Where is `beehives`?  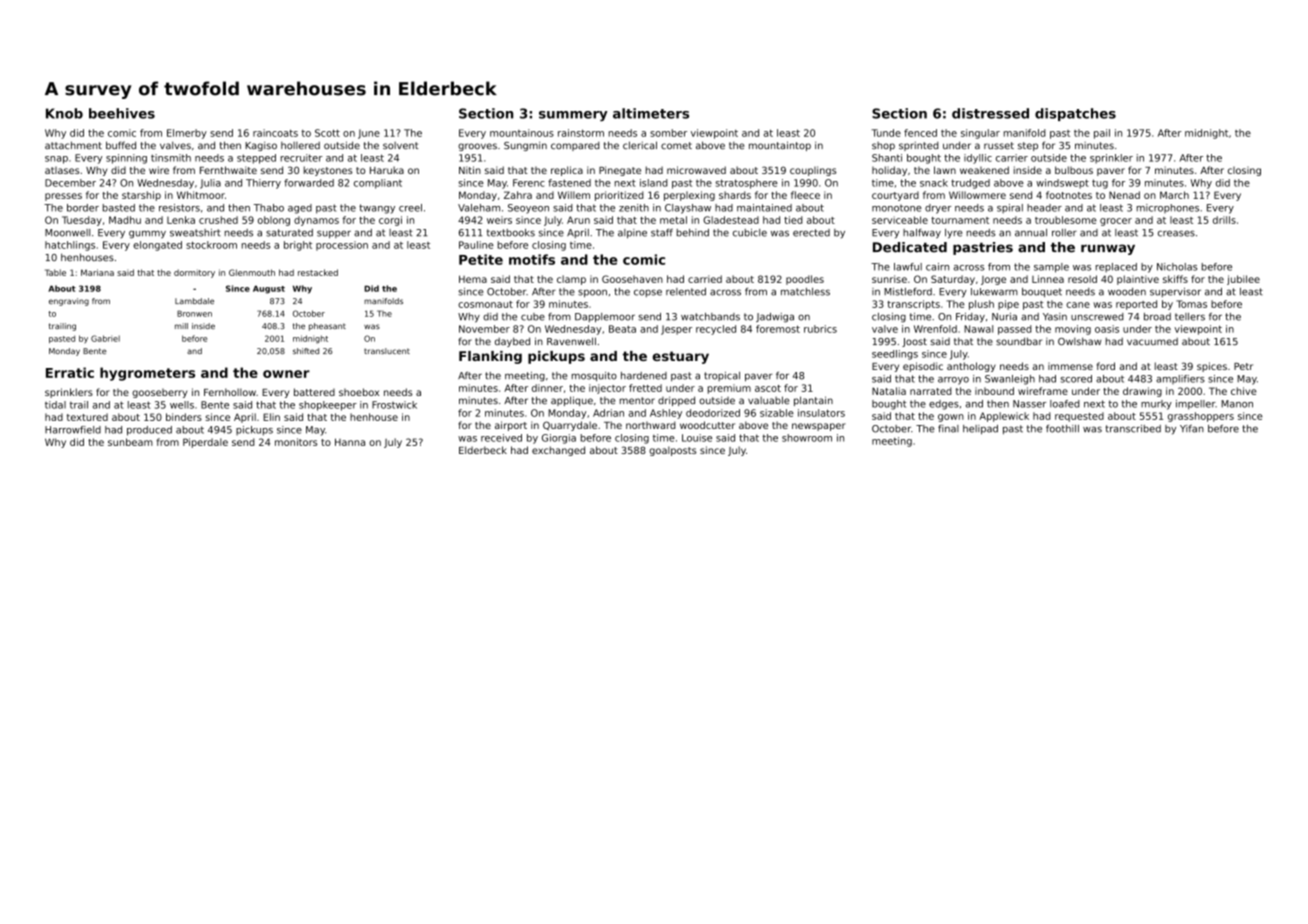 beehives is located at coordinates (122, 113).
